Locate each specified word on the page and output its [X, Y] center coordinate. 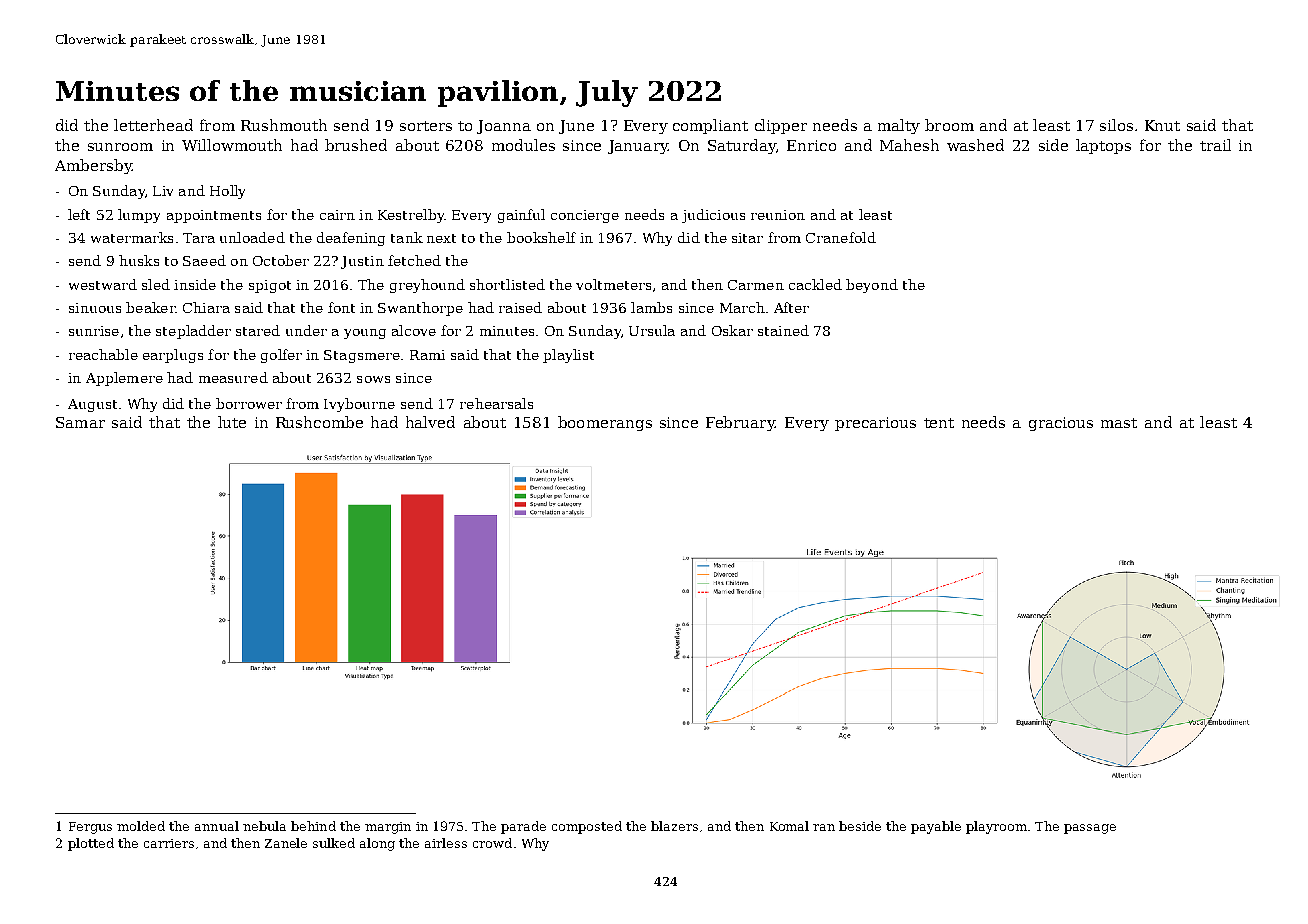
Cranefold [841, 237]
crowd [492, 843]
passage [1090, 829]
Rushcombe [319, 422]
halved [430, 422]
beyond [872, 286]
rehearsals [496, 403]
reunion [778, 215]
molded [141, 826]
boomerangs [605, 423]
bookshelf [541, 237]
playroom [996, 827]
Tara [199, 238]
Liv [163, 191]
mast [1119, 423]
